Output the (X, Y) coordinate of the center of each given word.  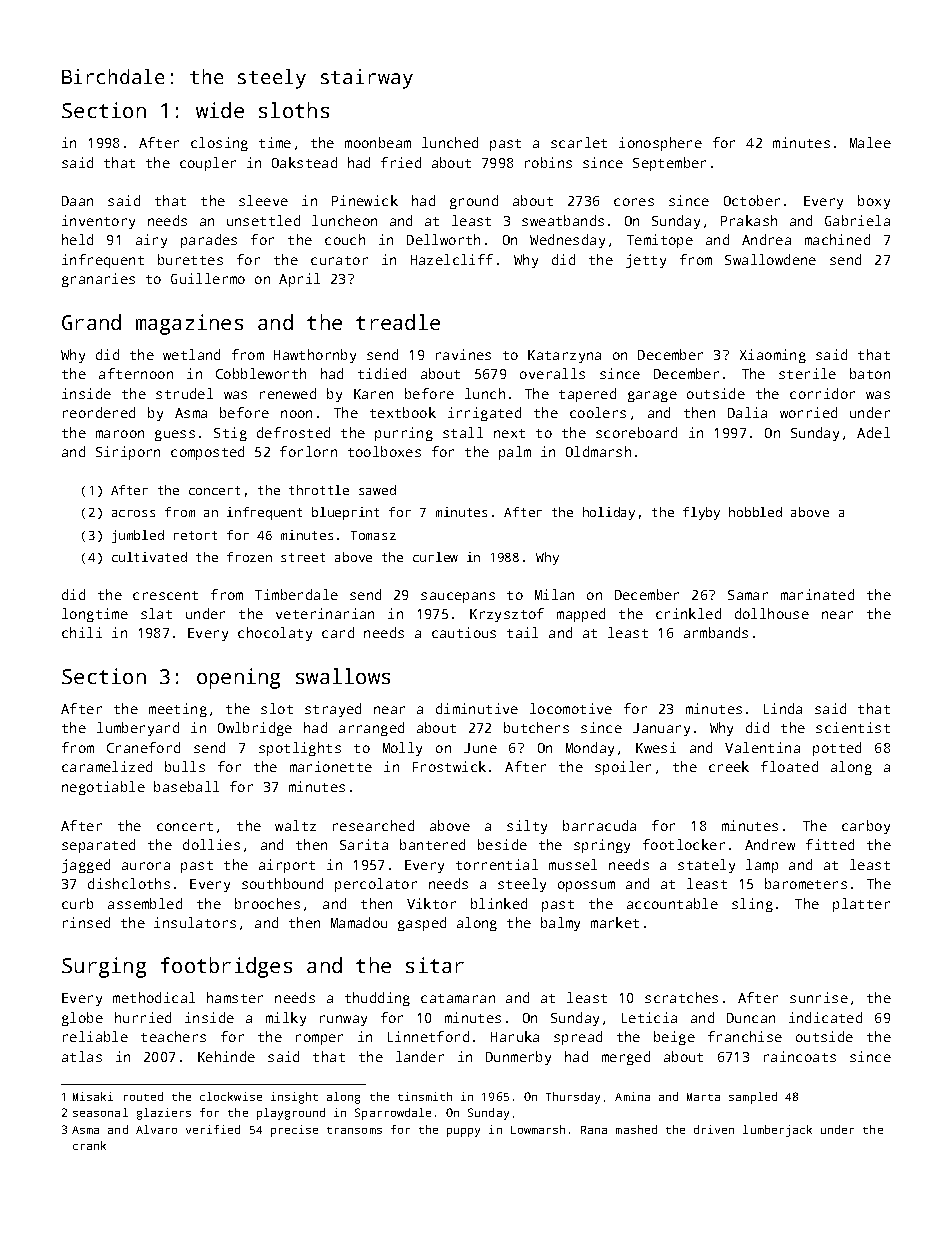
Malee (870, 142)
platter (861, 905)
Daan (77, 201)
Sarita (364, 844)
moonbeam (378, 142)
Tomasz (373, 535)
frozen (249, 557)
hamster (235, 997)
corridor (822, 393)
